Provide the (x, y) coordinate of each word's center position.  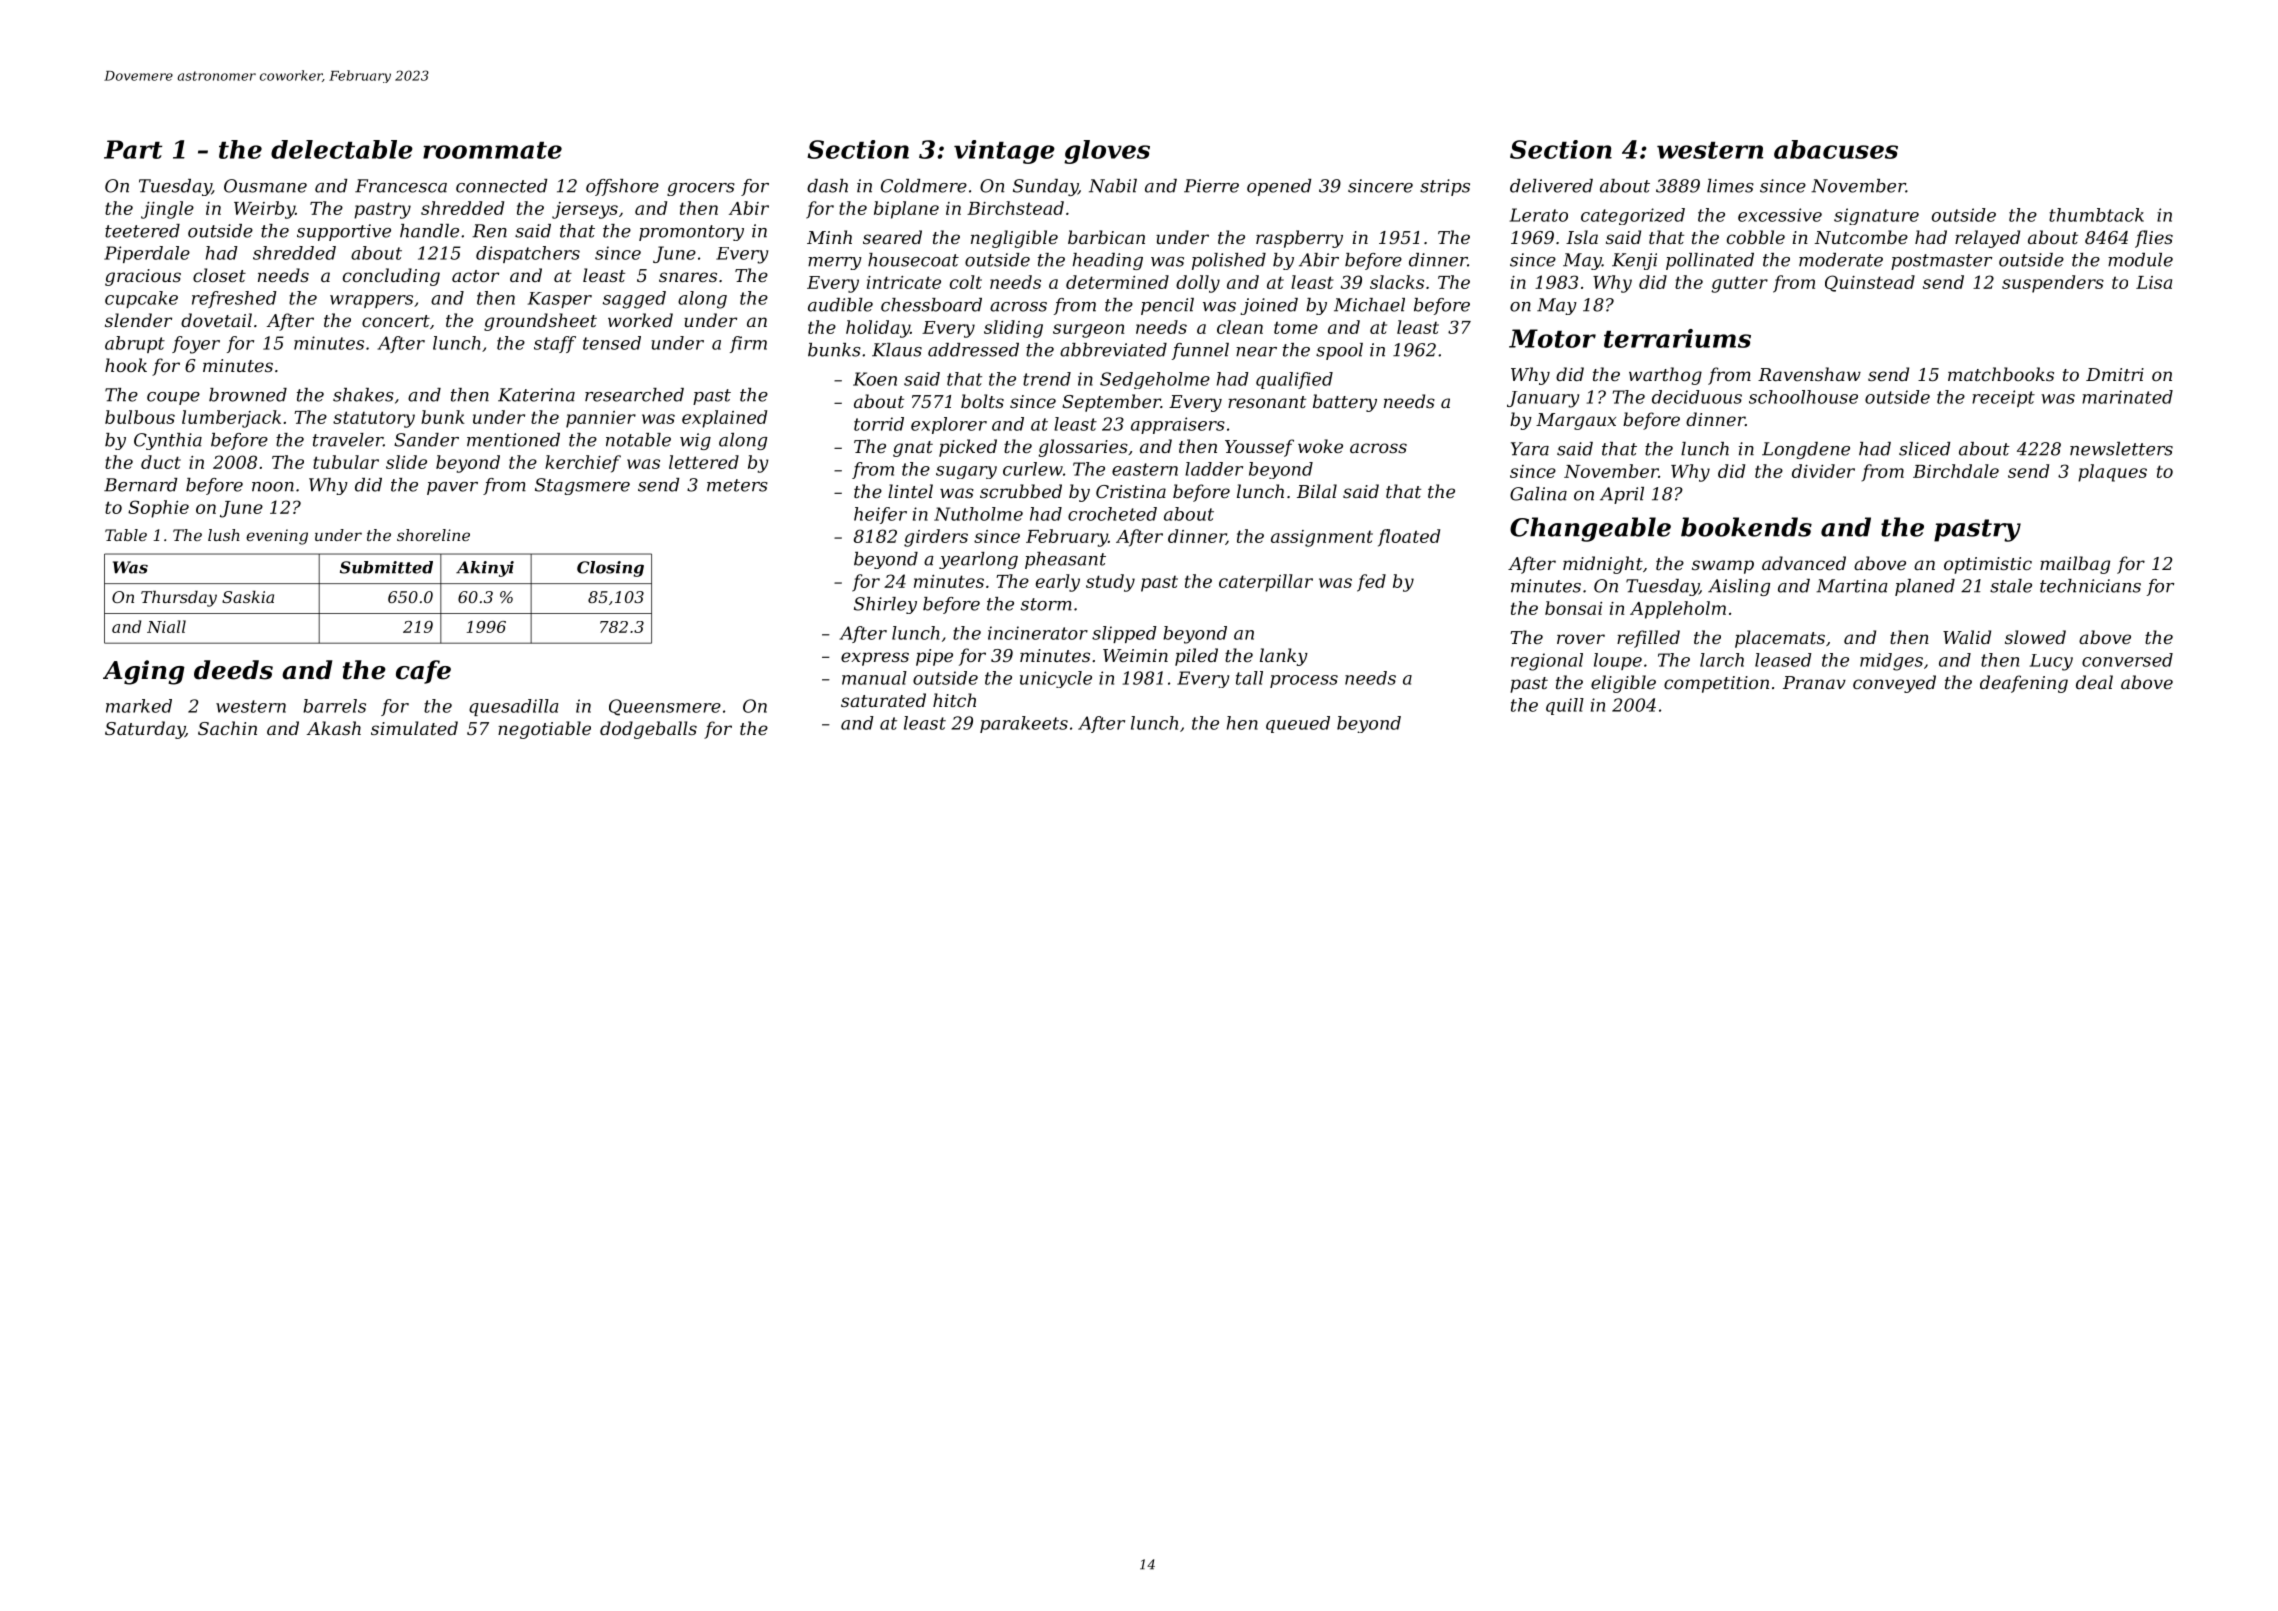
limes (1730, 186)
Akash (334, 728)
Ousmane (265, 186)
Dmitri (2115, 374)
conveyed (1894, 684)
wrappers (371, 301)
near (1256, 352)
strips (1445, 187)
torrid (879, 424)
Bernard (140, 485)
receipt (2003, 398)
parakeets (1024, 724)
